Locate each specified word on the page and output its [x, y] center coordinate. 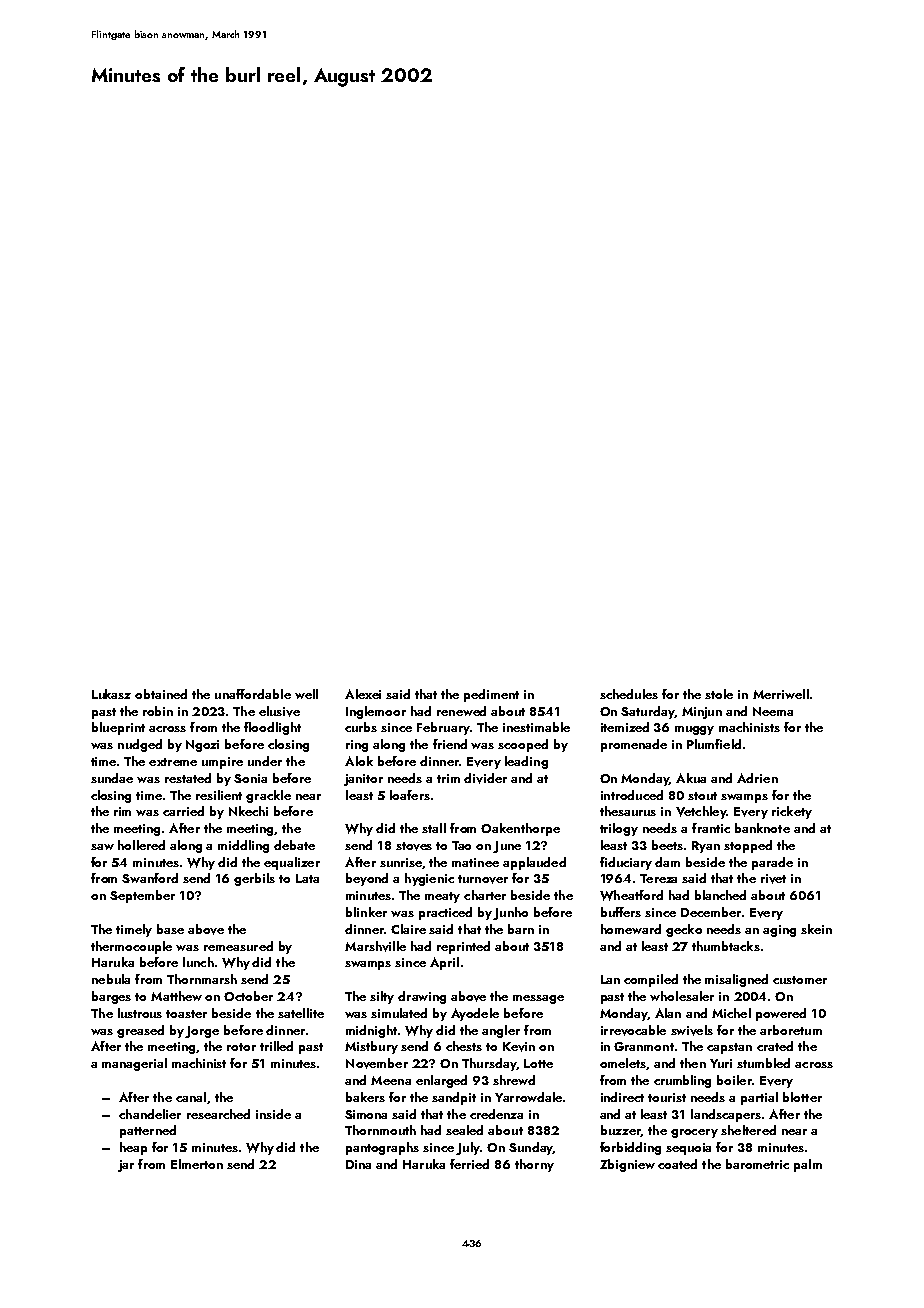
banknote [762, 828]
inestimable [536, 727]
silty [382, 997]
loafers [410, 795]
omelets [623, 1063]
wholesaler [682, 996]
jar [126, 1166]
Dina [358, 1164]
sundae [112, 778]
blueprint [118, 728]
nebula [111, 979]
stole [719, 694]
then [693, 1063]
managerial [134, 1064]
